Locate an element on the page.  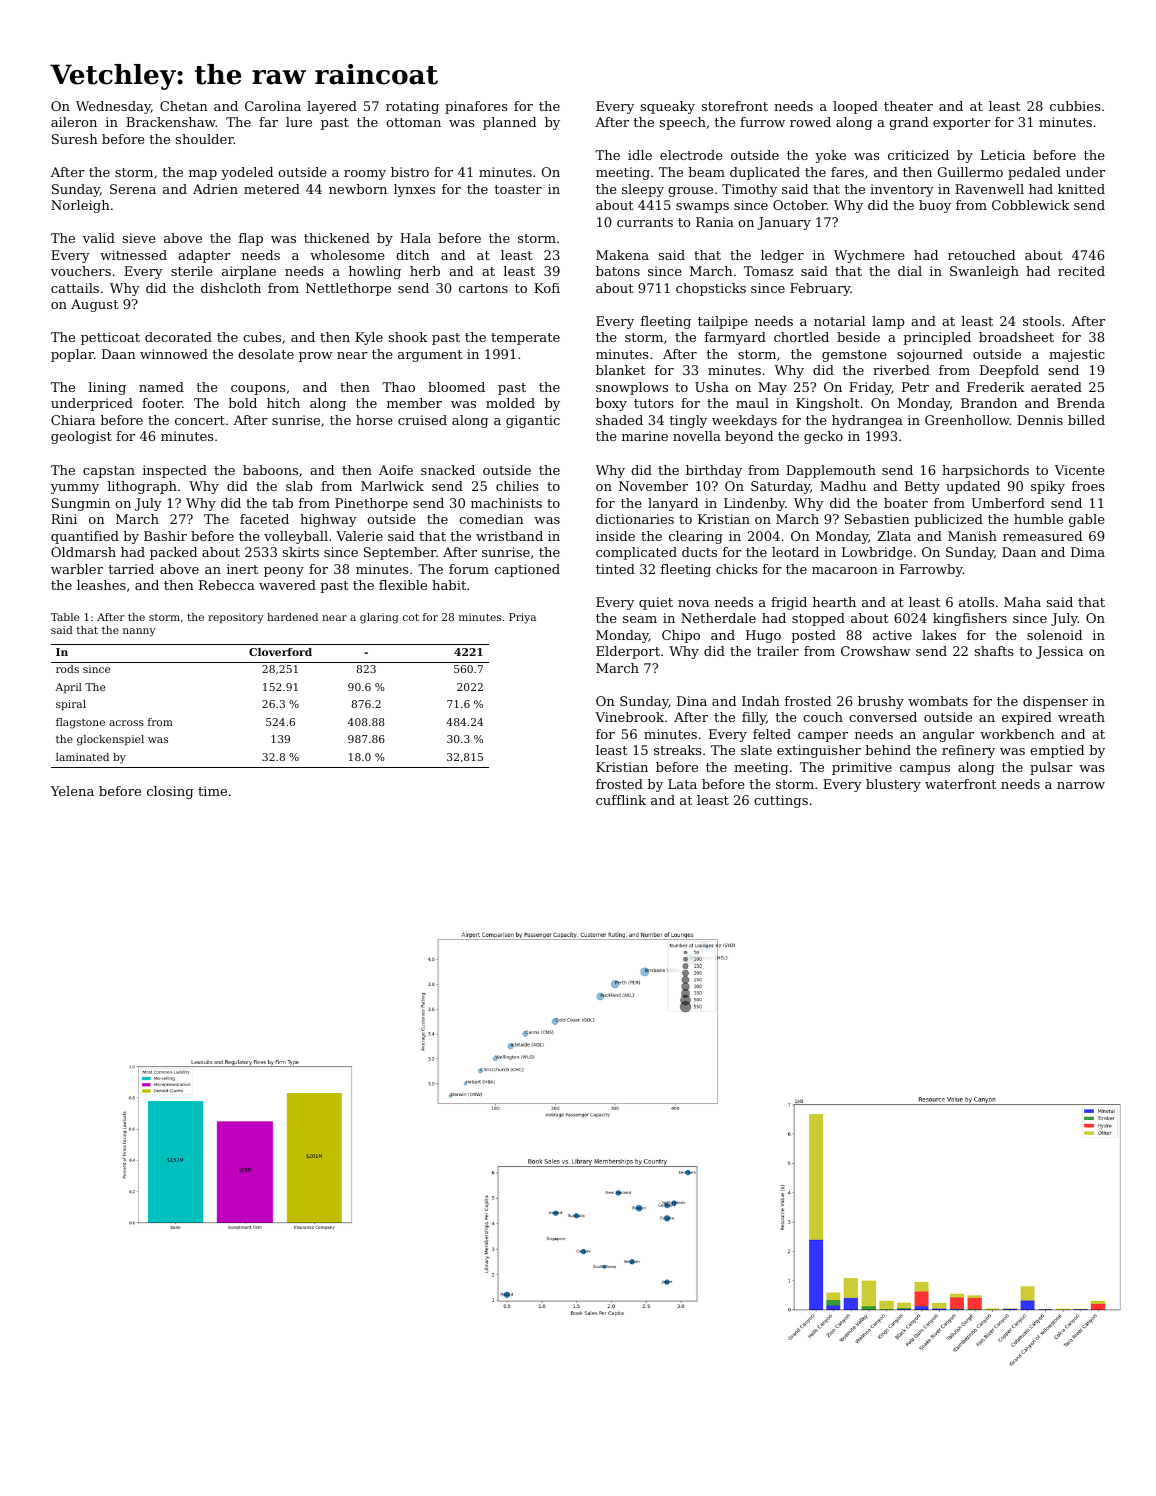
looped is located at coordinates (855, 107).
